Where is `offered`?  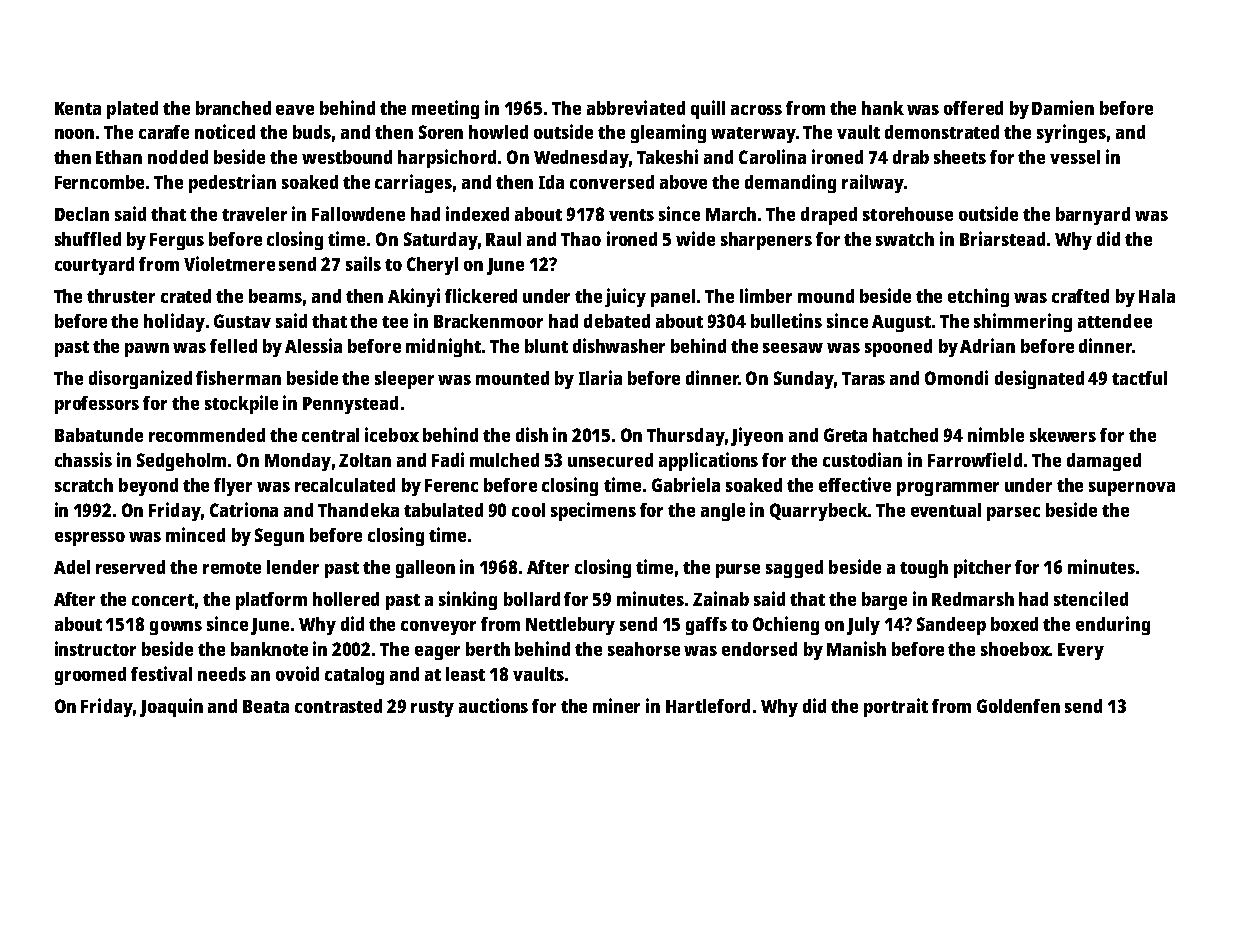
offered is located at coordinates (973, 108).
